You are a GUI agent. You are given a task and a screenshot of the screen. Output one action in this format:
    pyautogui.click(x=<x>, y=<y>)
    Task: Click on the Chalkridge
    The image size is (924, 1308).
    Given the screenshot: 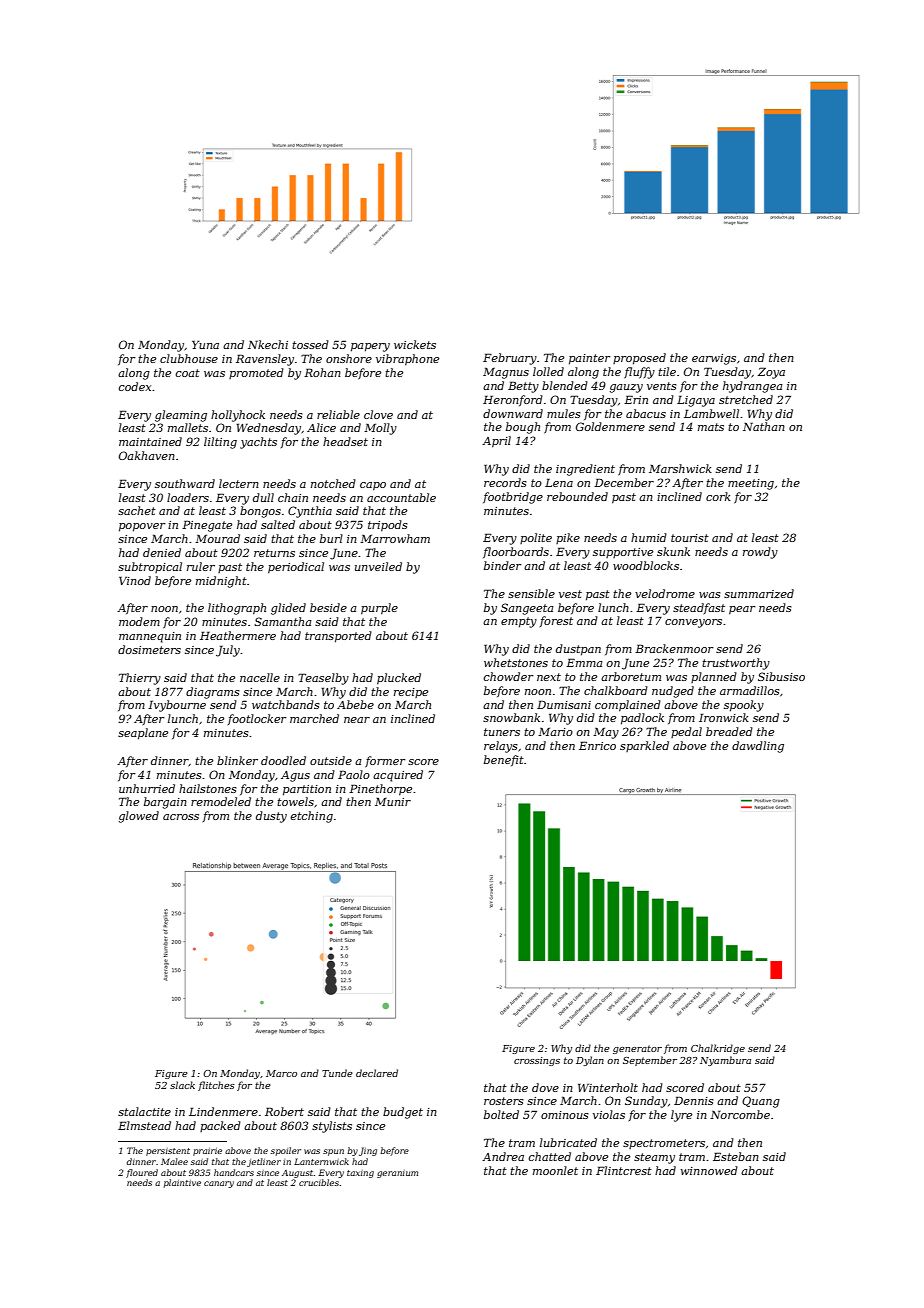 What is the action you would take?
    pyautogui.click(x=718, y=1049)
